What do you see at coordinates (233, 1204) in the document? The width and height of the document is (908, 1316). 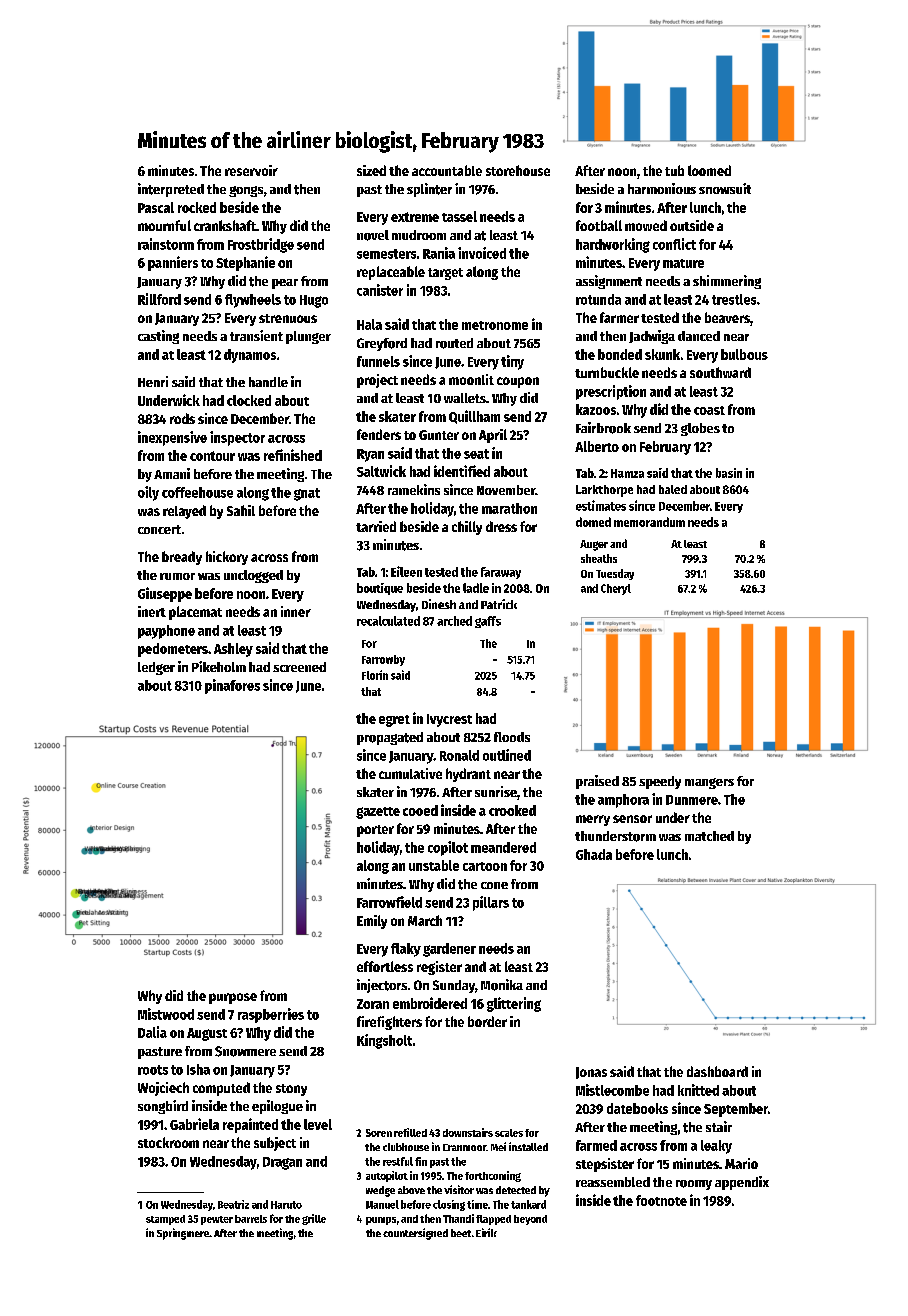 I see `Beatriz` at bounding box center [233, 1204].
